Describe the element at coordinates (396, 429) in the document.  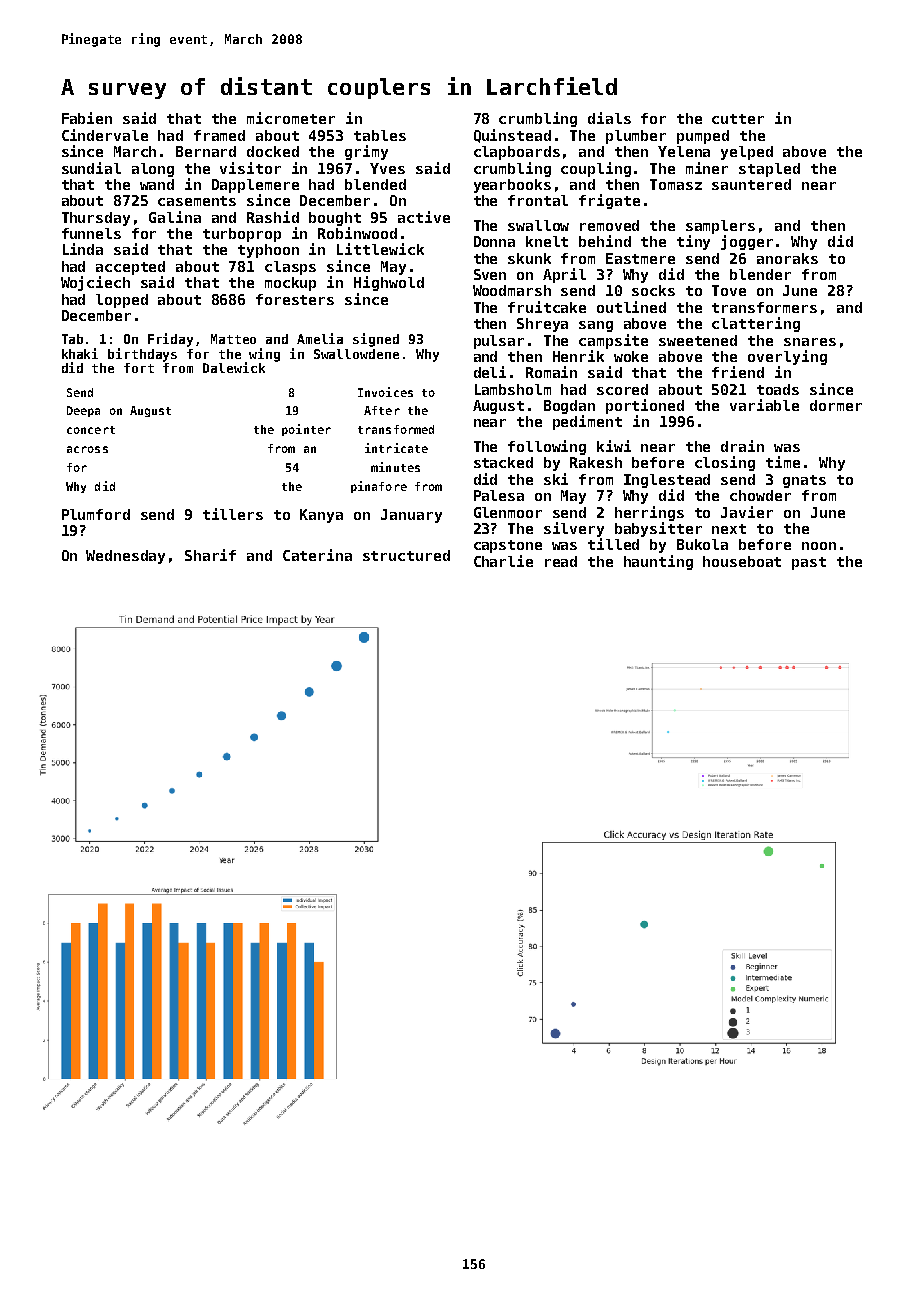
I see `transformed` at that location.
